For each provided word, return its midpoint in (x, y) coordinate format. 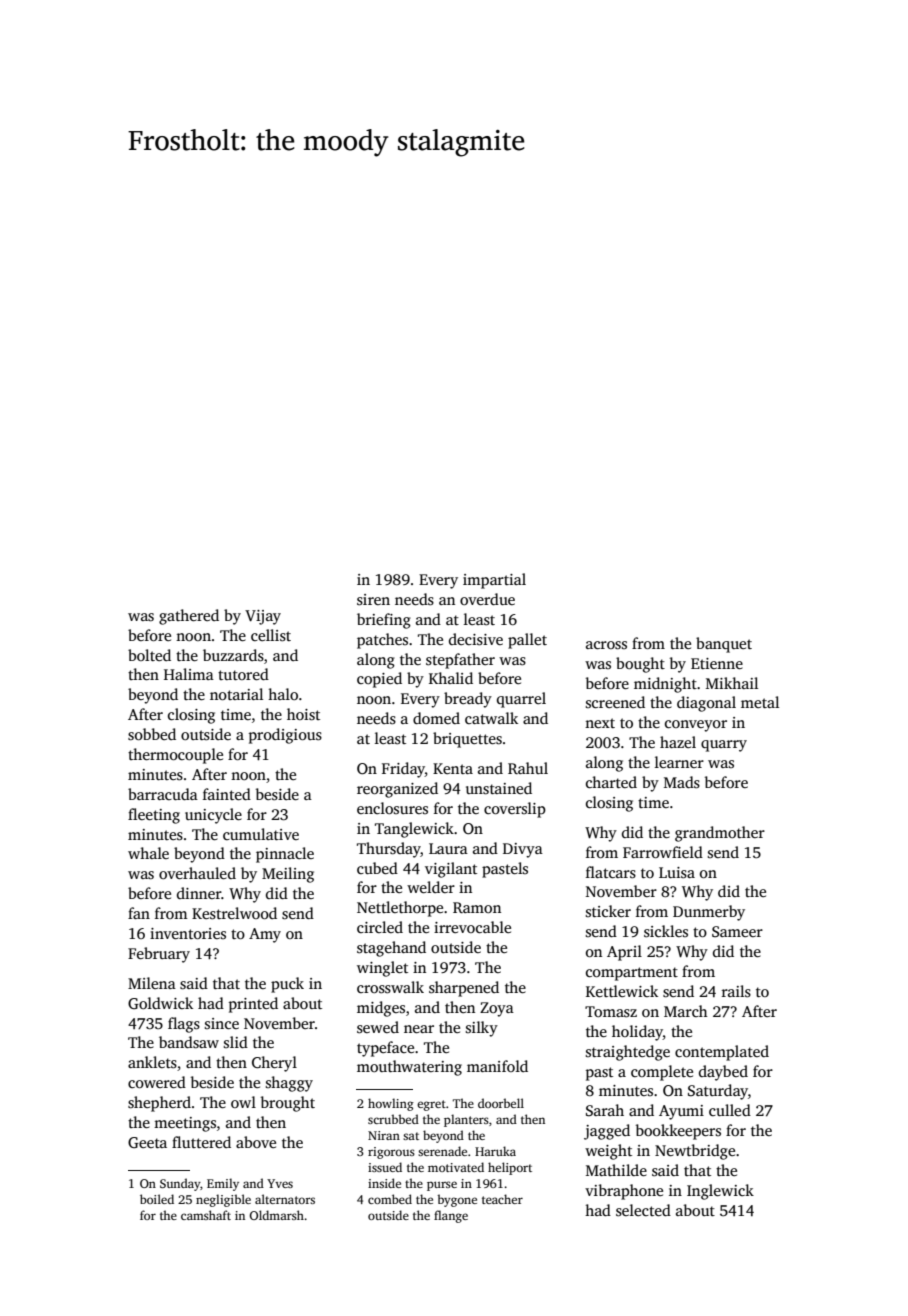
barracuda (163, 794)
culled (730, 1110)
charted (611, 782)
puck (287, 985)
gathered (189, 617)
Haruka (495, 1151)
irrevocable (472, 927)
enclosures (392, 808)
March (686, 1011)
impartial (494, 581)
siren (373, 600)
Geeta (147, 1142)
